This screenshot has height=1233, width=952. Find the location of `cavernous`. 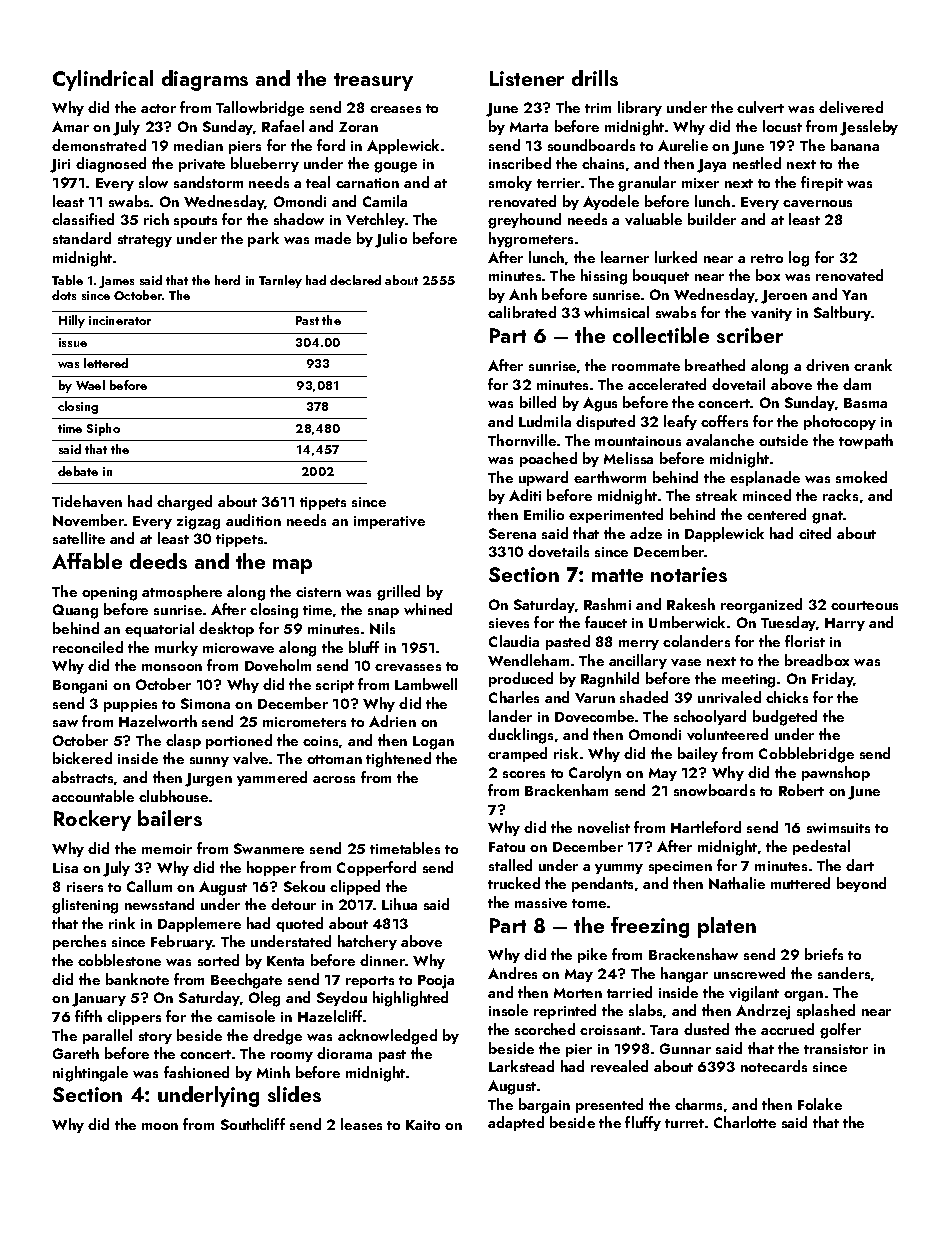

cavernous is located at coordinates (817, 203).
